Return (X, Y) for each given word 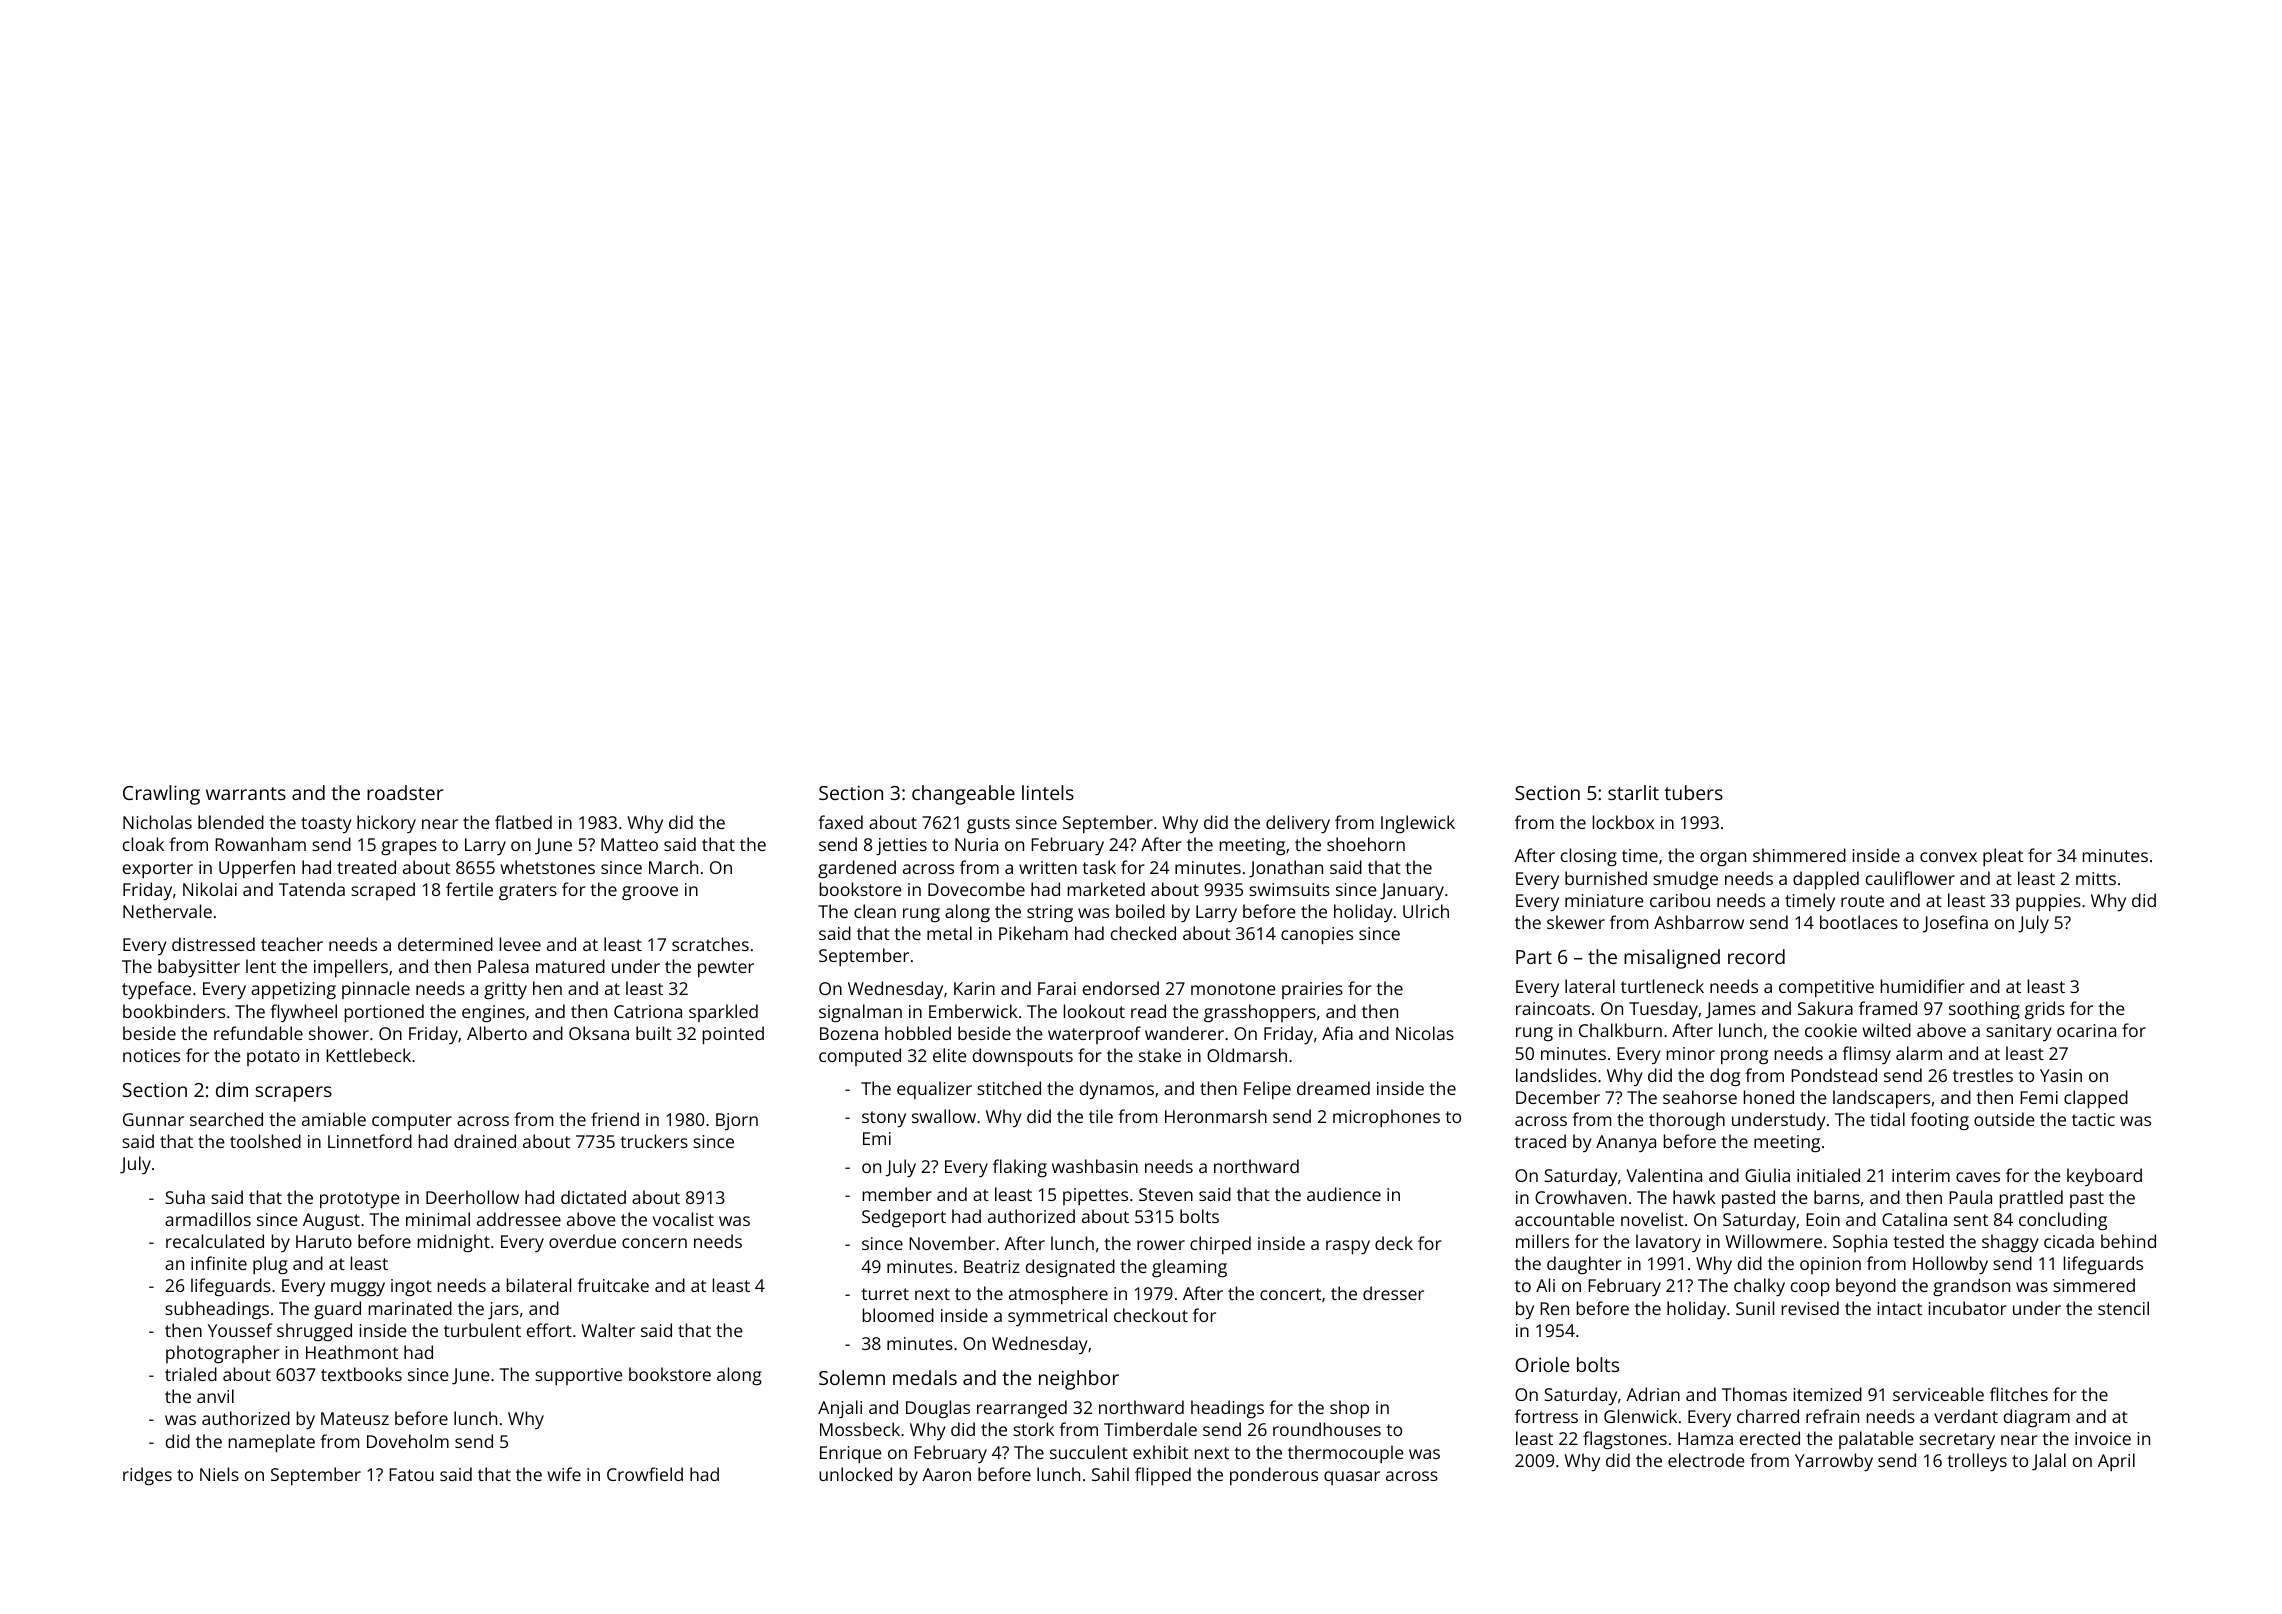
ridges (147, 1476)
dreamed (1333, 1088)
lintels (1048, 792)
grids (2045, 1010)
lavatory (1668, 1243)
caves (1978, 1177)
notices (151, 1055)
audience (1344, 1194)
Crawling (161, 795)
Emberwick (973, 1011)
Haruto (324, 1241)
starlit (1633, 792)
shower (339, 1033)
